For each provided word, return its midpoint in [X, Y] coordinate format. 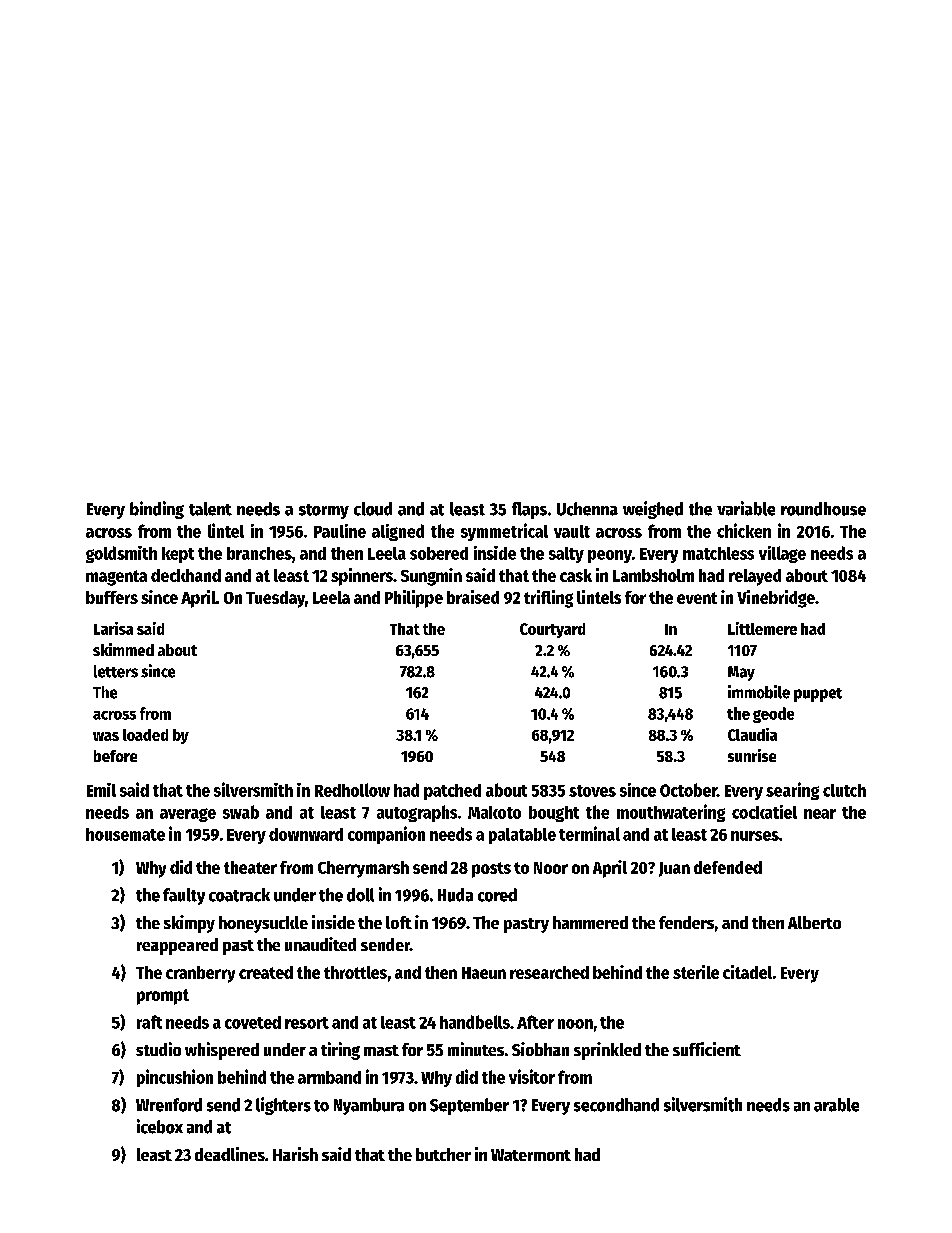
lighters [283, 1106]
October [688, 790]
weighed [653, 510]
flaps [529, 510]
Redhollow [352, 790]
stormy [324, 511]
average [188, 815]
